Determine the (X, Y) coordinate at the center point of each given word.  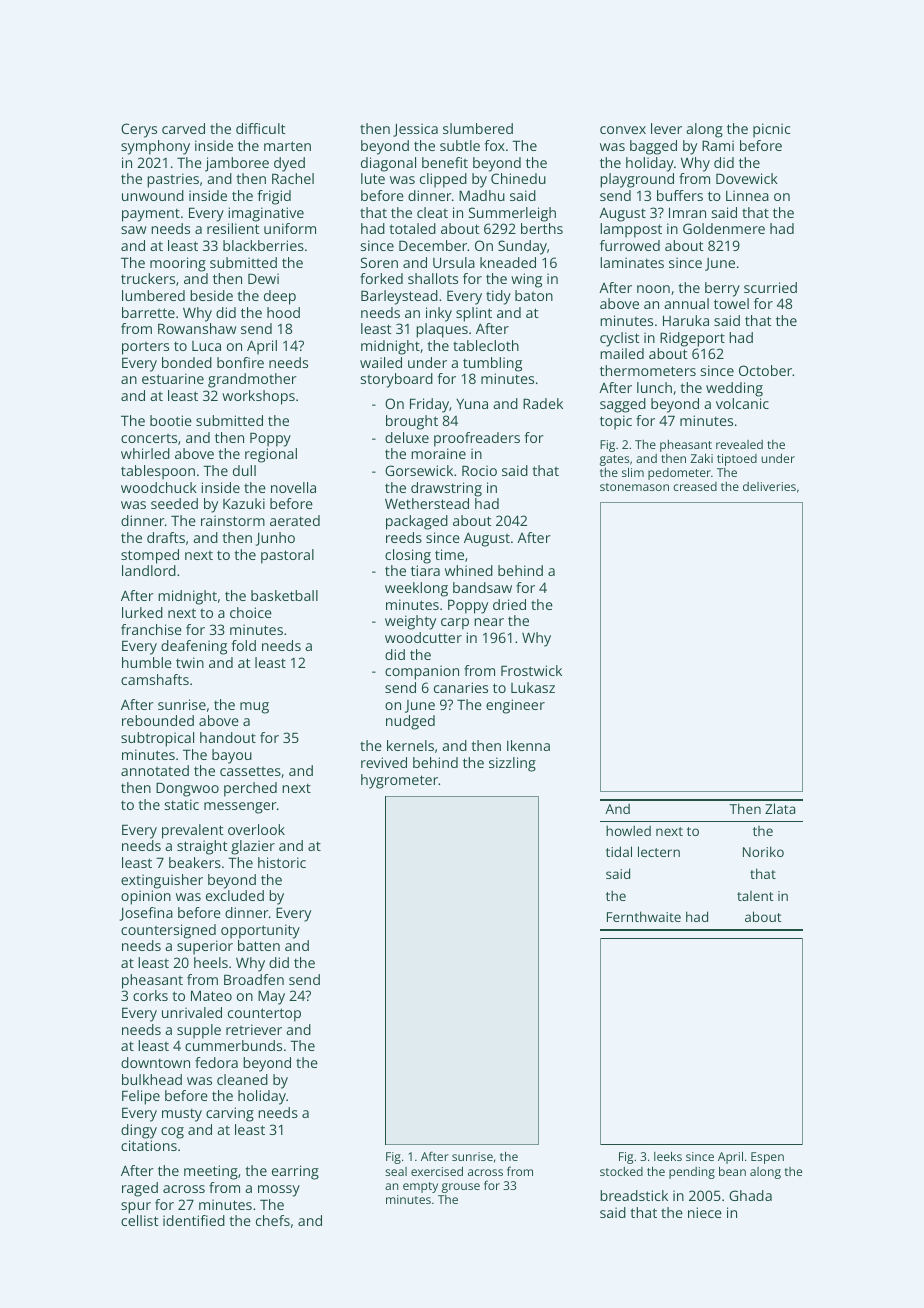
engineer (515, 706)
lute (373, 178)
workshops (258, 397)
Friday (429, 405)
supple (199, 1031)
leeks (668, 1156)
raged (140, 1189)
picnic (771, 130)
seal (396, 1171)
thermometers (648, 370)
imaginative (266, 214)
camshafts (155, 679)
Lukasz (533, 687)
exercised (437, 1171)
